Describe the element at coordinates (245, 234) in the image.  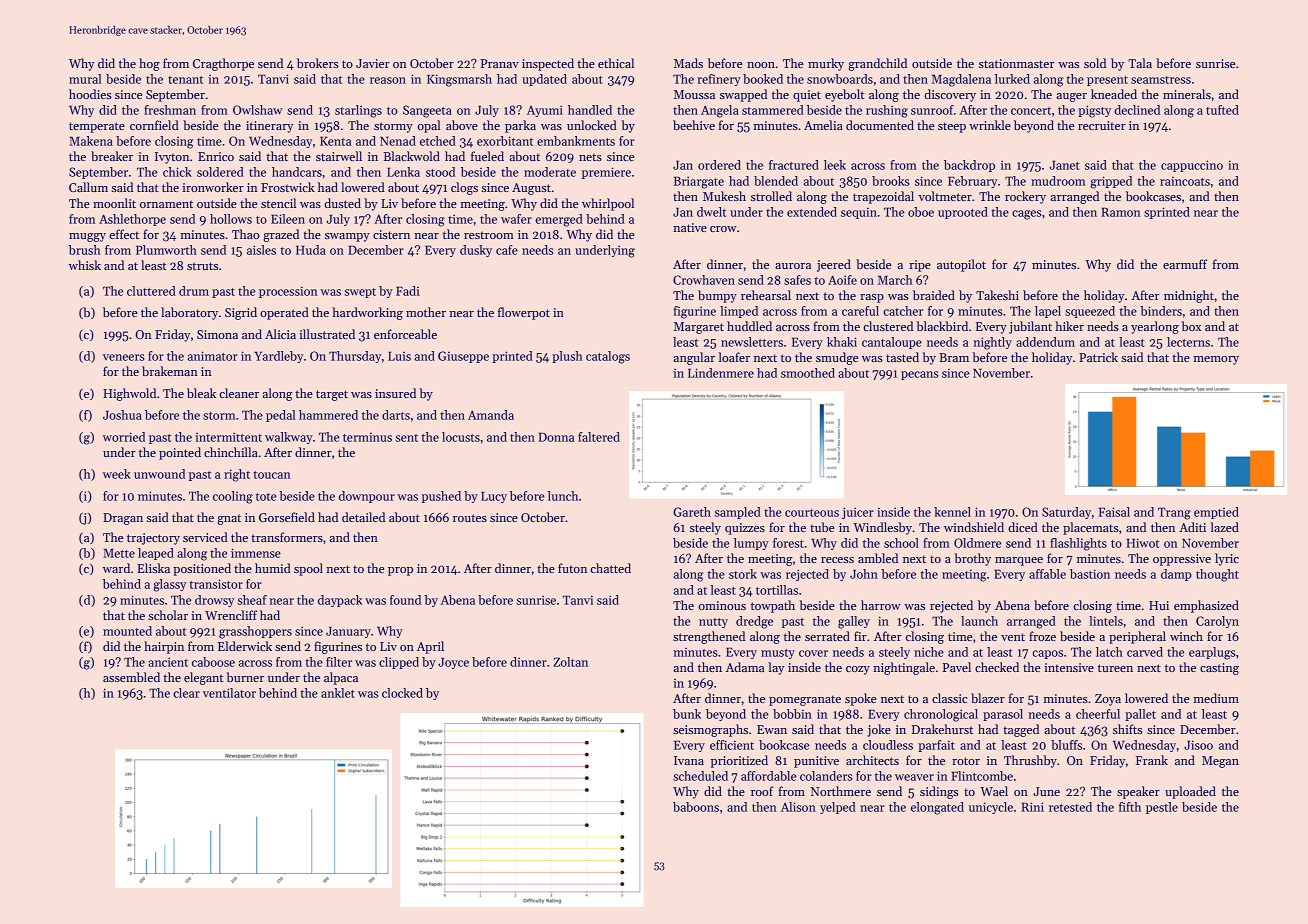
I see `Thao` at that location.
